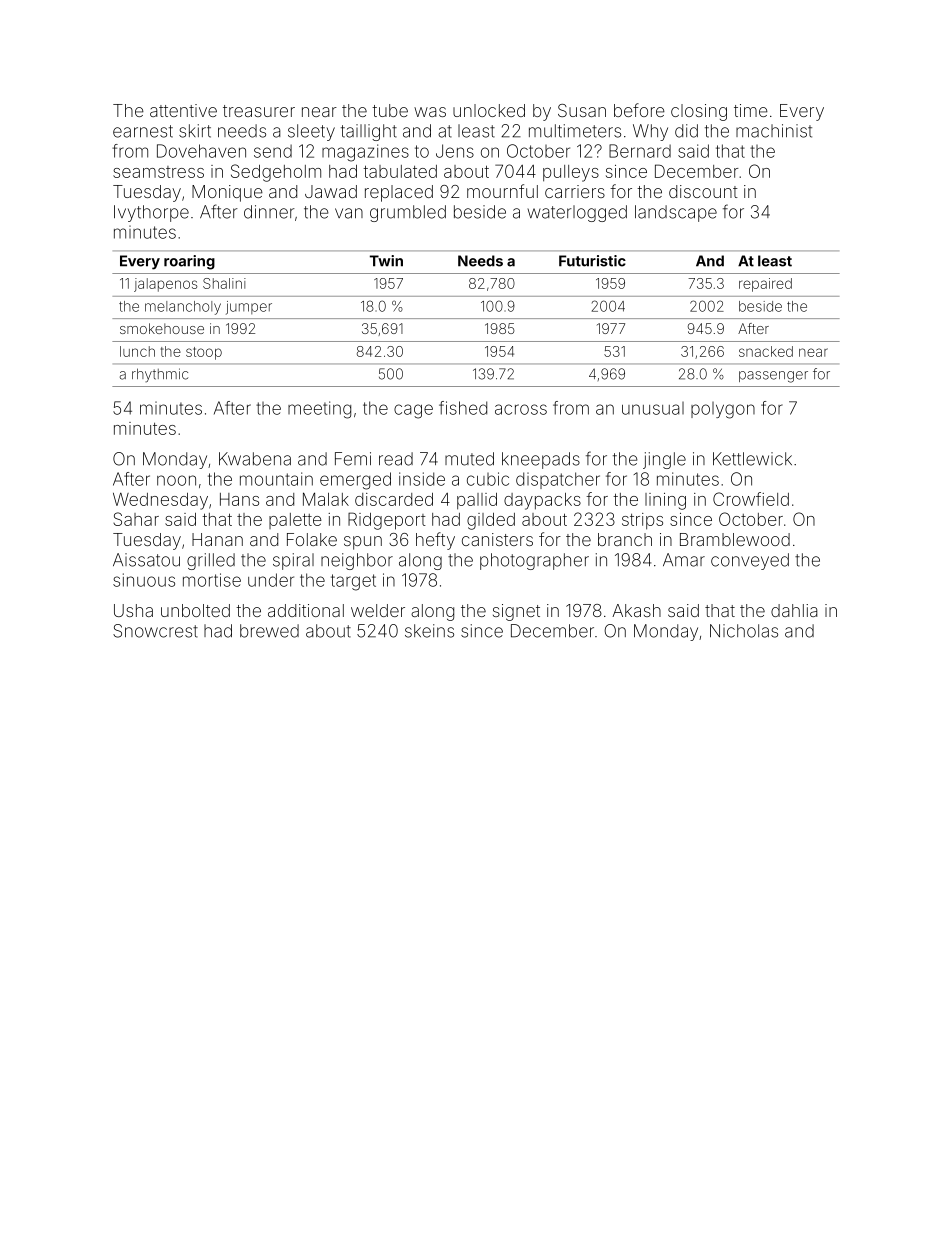 Image resolution: width=952 pixels, height=1233 pixels. I want to click on snacked, so click(766, 351).
